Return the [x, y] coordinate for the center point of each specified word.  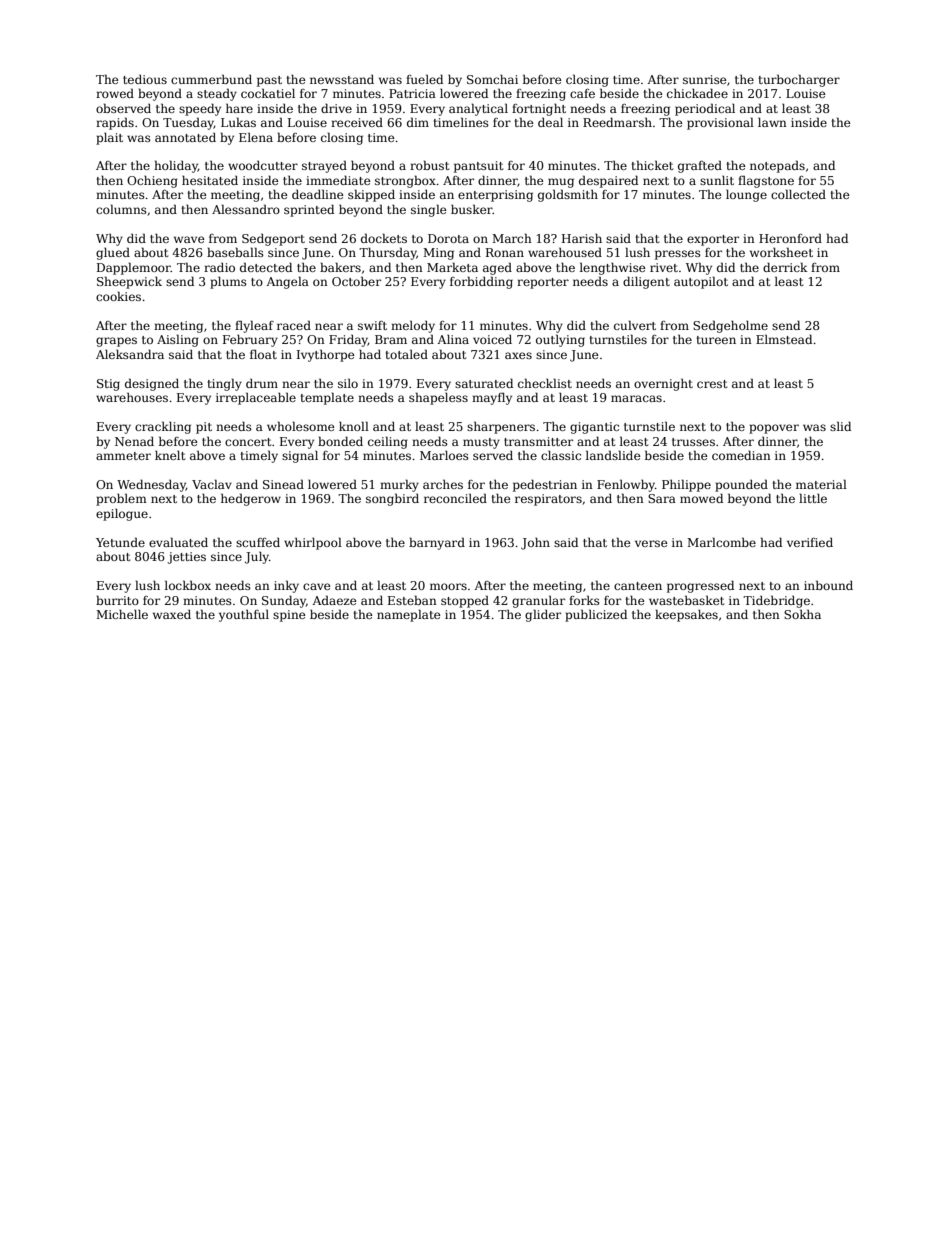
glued [113, 253]
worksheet [781, 252]
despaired [608, 181]
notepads [777, 166]
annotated [185, 137]
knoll [354, 426]
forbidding [481, 282]
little [813, 498]
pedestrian [545, 485]
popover [774, 429]
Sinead [283, 484]
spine [289, 616]
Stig [108, 385]
